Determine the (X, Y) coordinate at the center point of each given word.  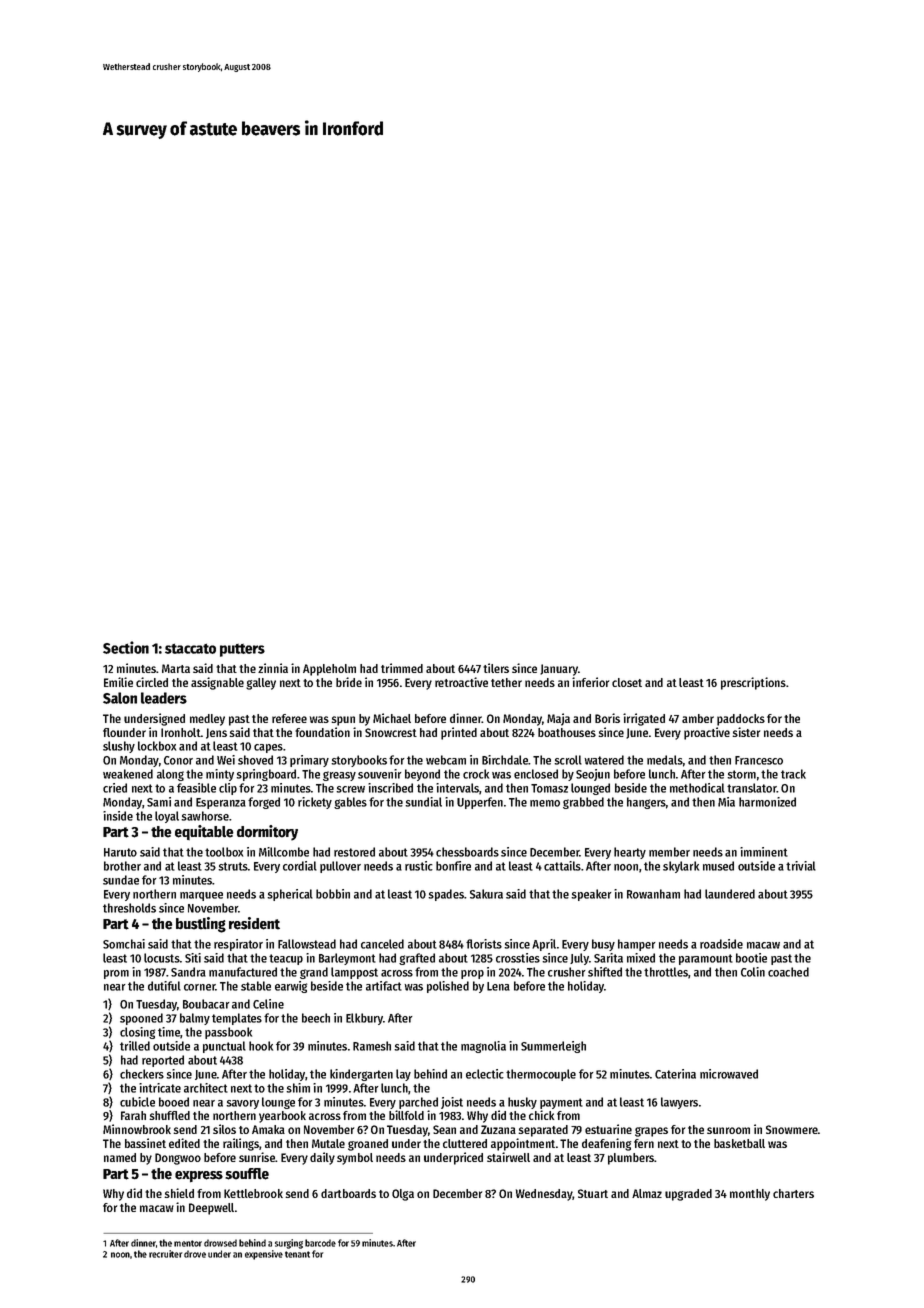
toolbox (224, 852)
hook (261, 1046)
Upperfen (480, 803)
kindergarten (361, 1075)
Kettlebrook (253, 1193)
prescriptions (753, 683)
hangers (646, 803)
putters (242, 650)
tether (506, 682)
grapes (651, 1132)
